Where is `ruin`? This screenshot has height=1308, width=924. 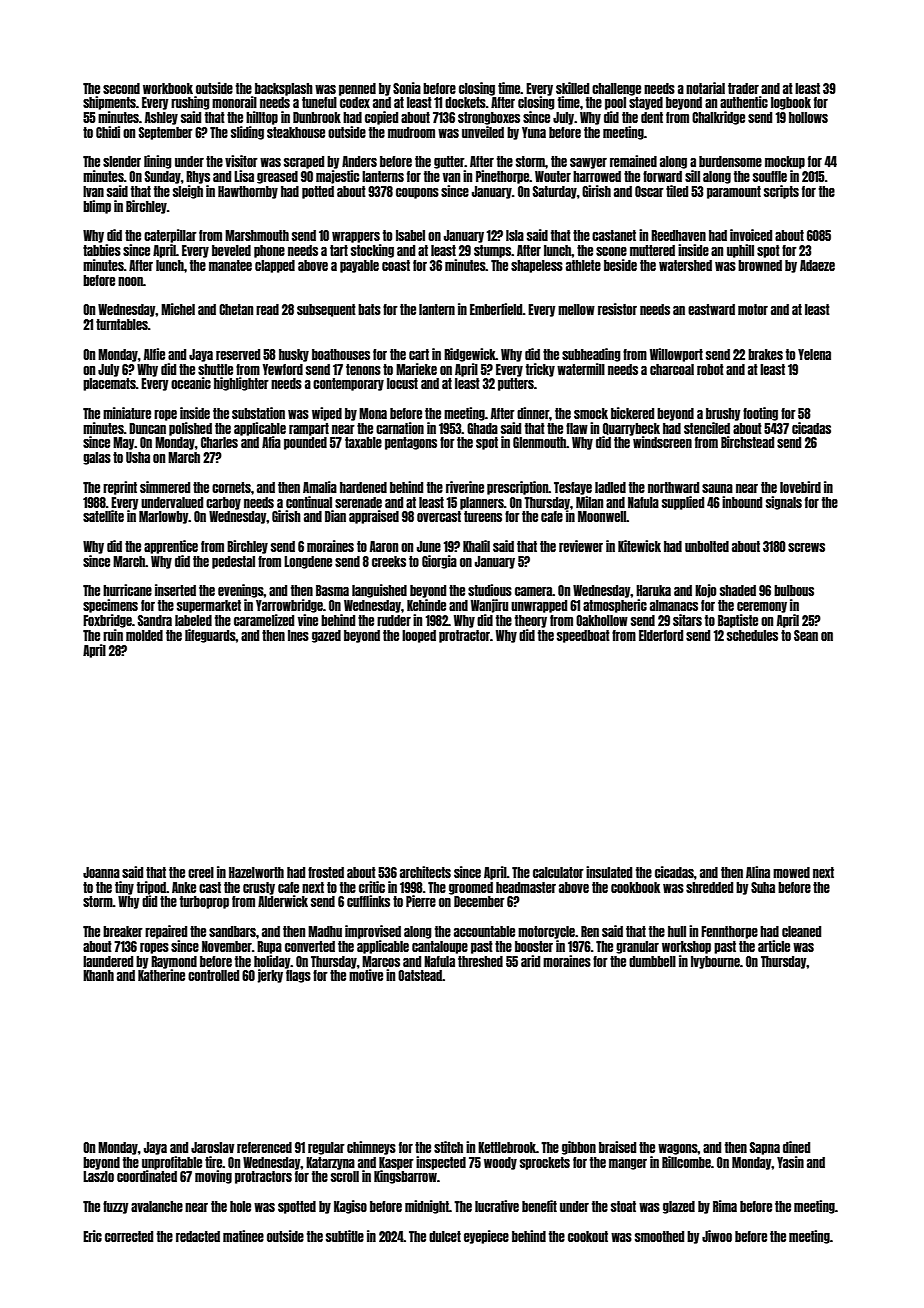
ruin is located at coordinates (113, 635).
